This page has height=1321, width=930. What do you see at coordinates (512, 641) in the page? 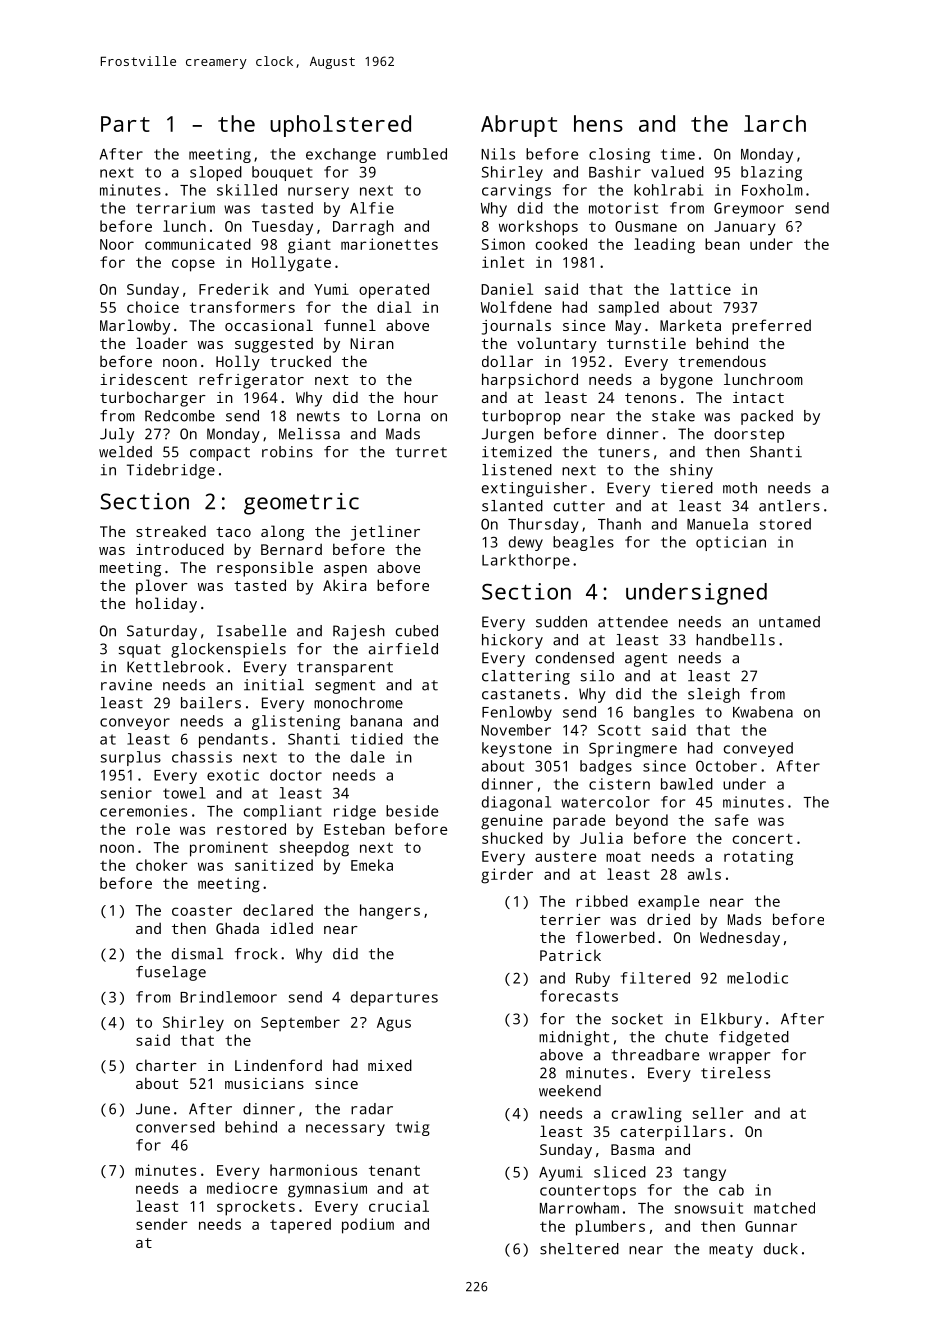
I see `hickory` at bounding box center [512, 641].
